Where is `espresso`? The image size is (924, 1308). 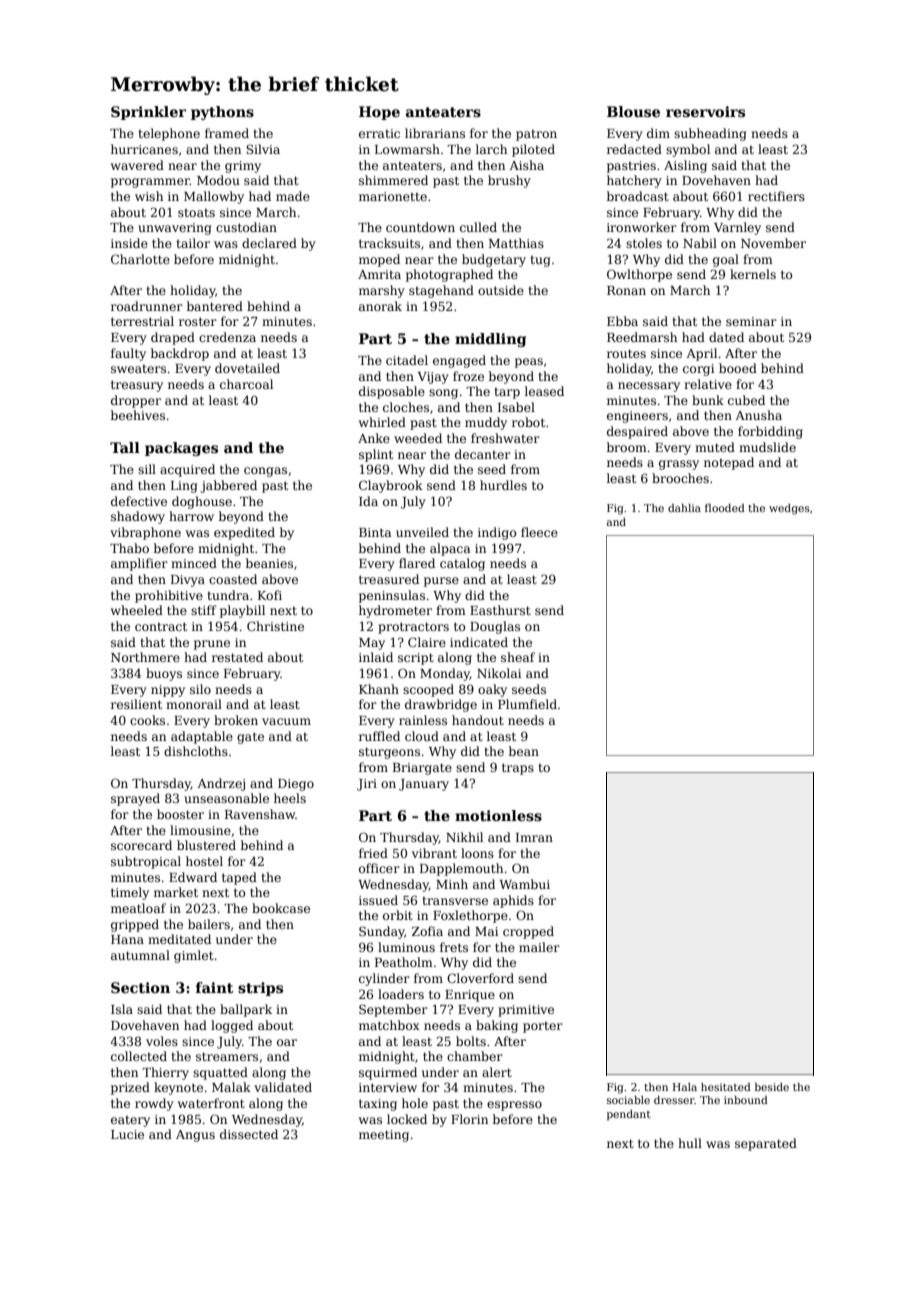
espresso is located at coordinates (514, 1106).
